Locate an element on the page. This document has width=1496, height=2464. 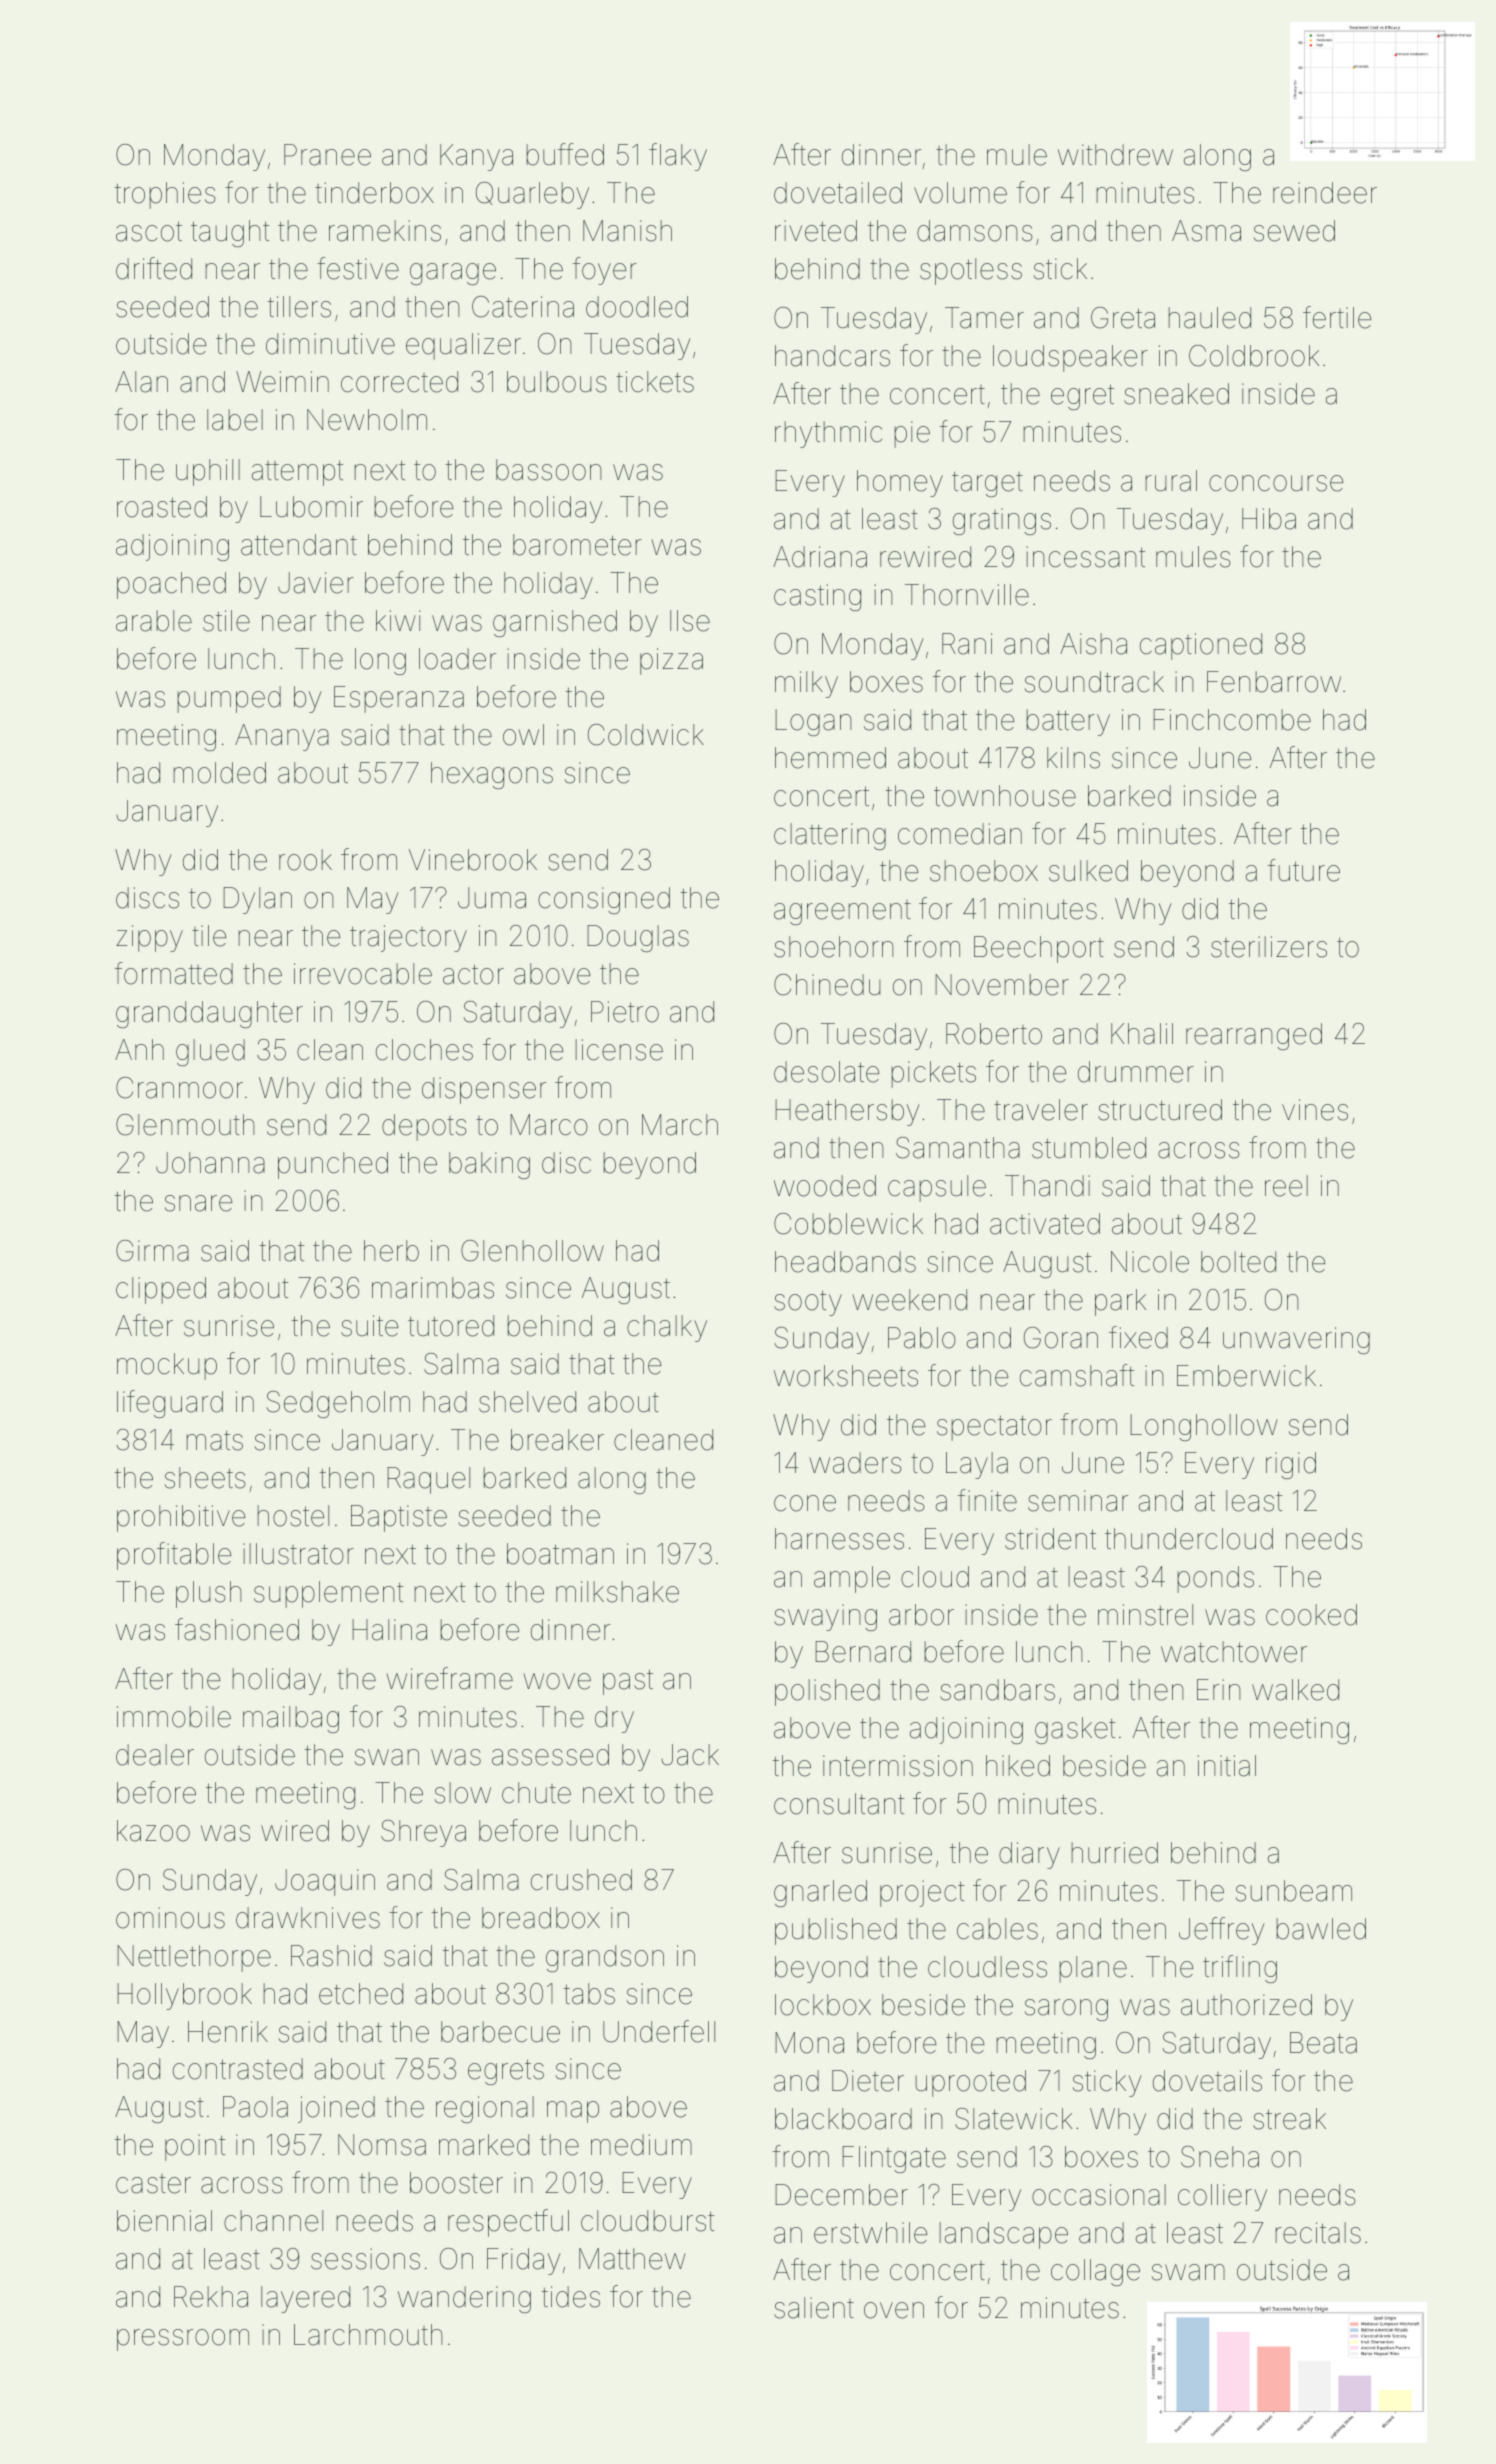
hauled is located at coordinates (1210, 318).
